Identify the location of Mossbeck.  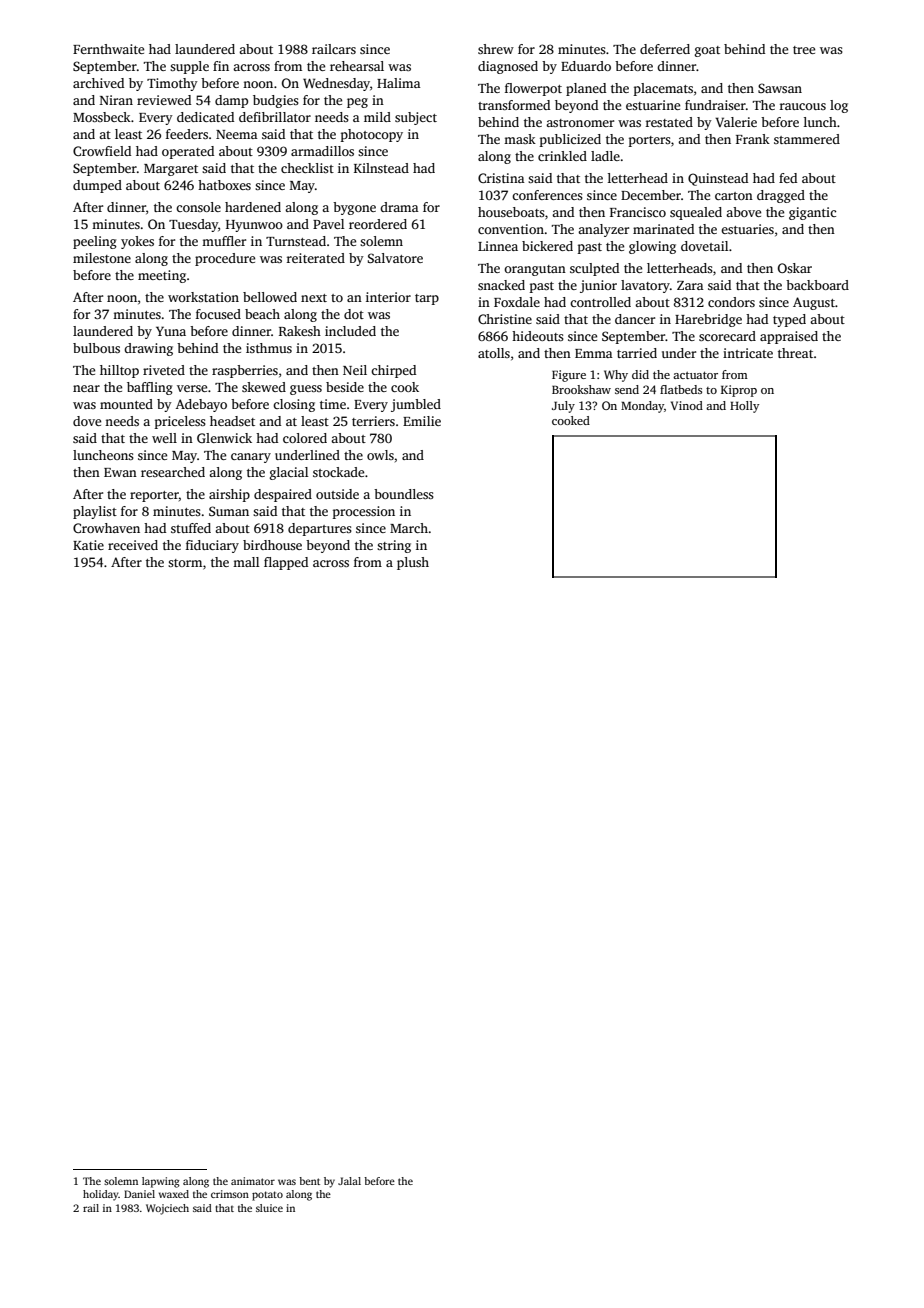
(102, 117).
